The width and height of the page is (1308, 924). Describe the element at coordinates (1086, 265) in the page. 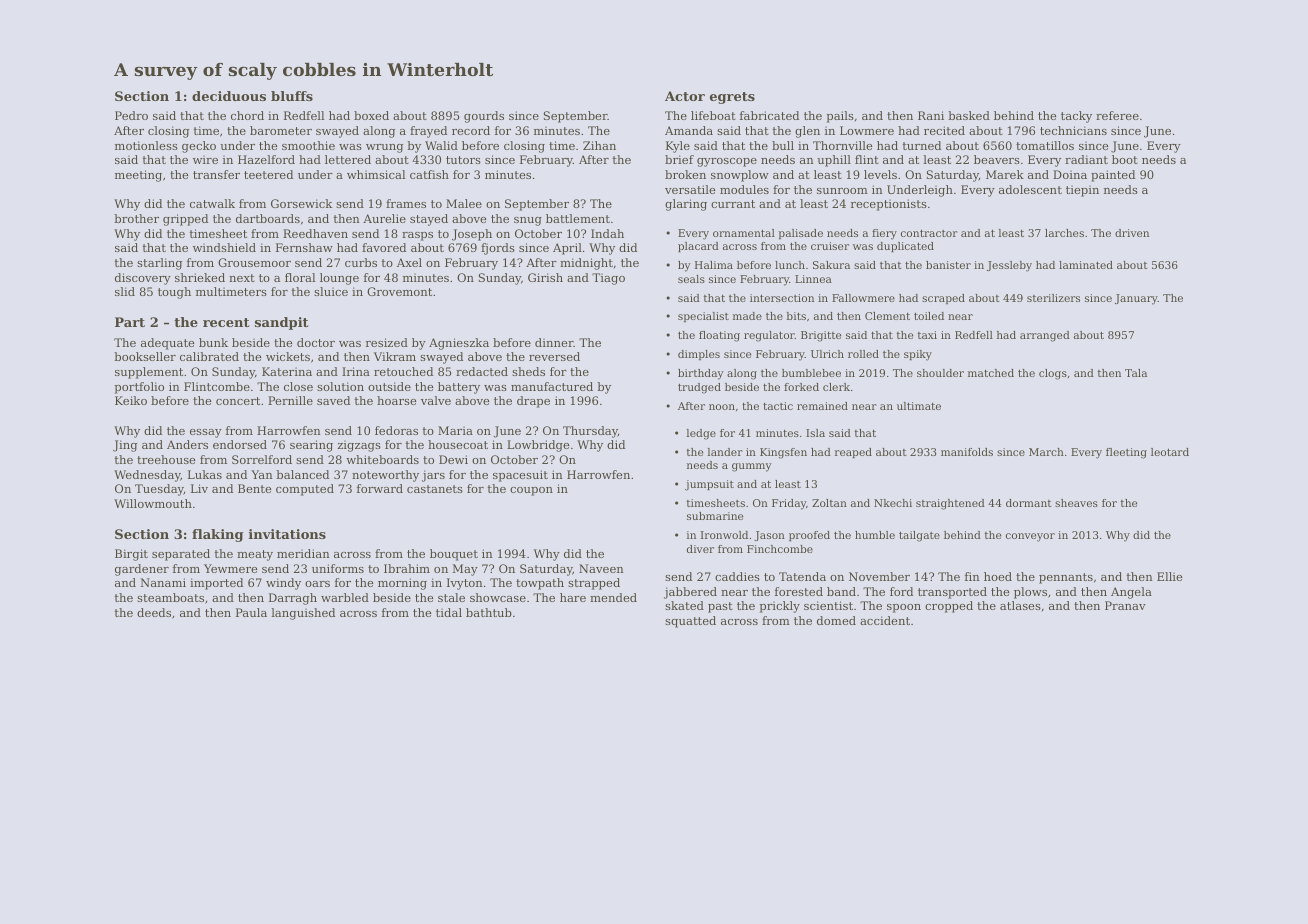

I see `laminated` at that location.
